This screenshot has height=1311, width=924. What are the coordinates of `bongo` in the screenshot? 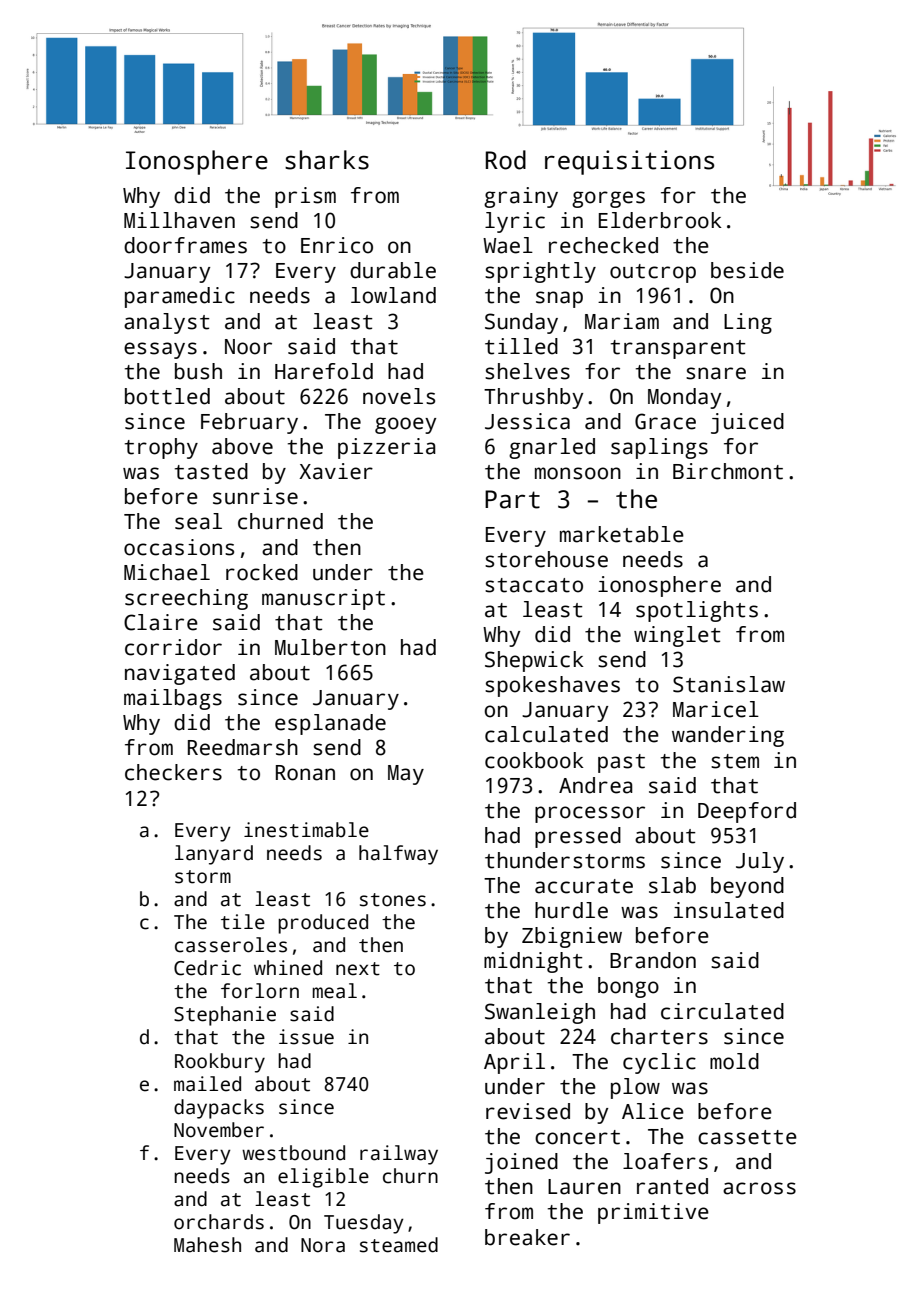 It's located at (628, 987).
